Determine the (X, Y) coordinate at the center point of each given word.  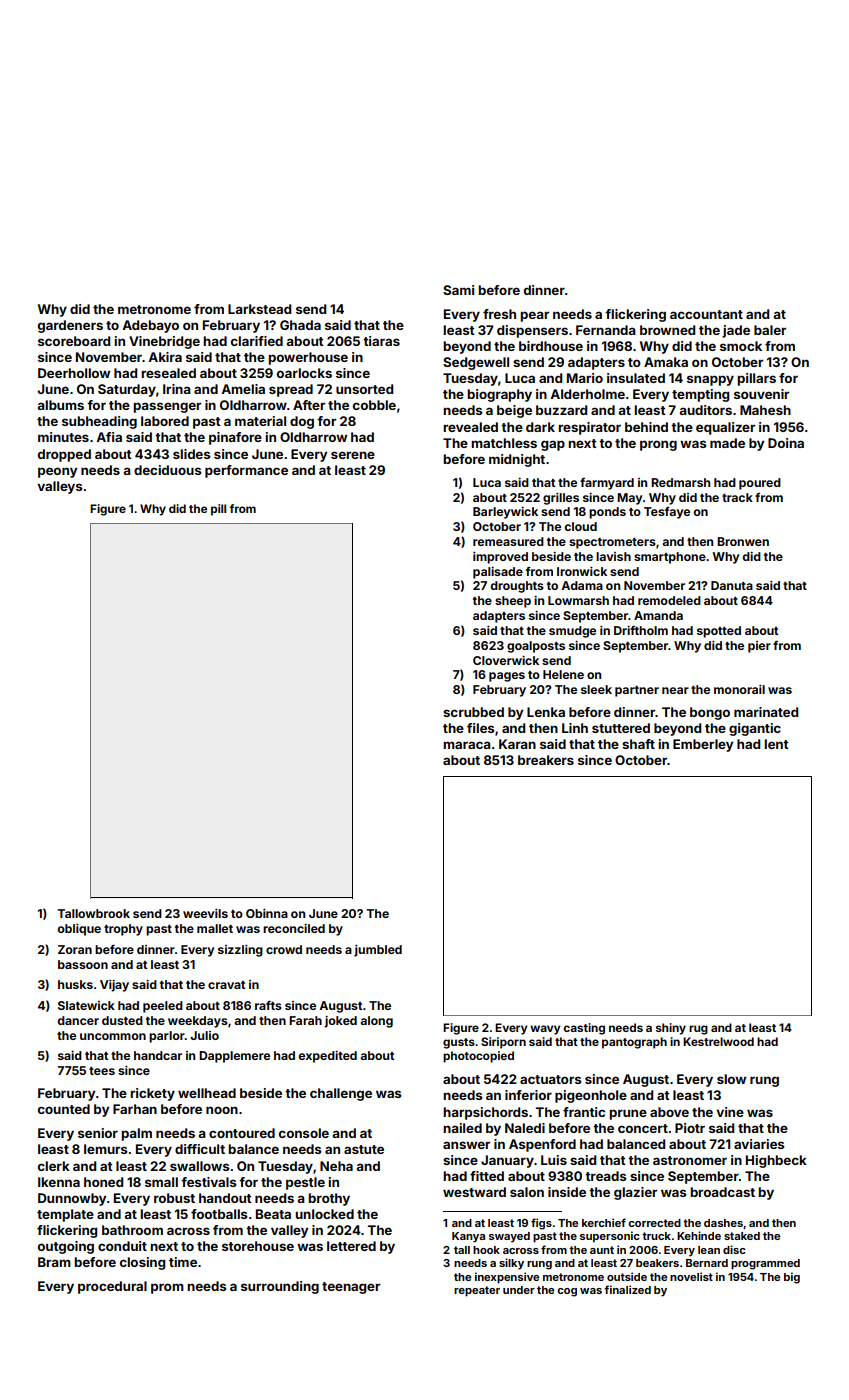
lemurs (106, 1149)
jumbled (378, 951)
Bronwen (743, 541)
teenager (351, 1288)
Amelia (243, 389)
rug (698, 1030)
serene (353, 455)
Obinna (267, 913)
